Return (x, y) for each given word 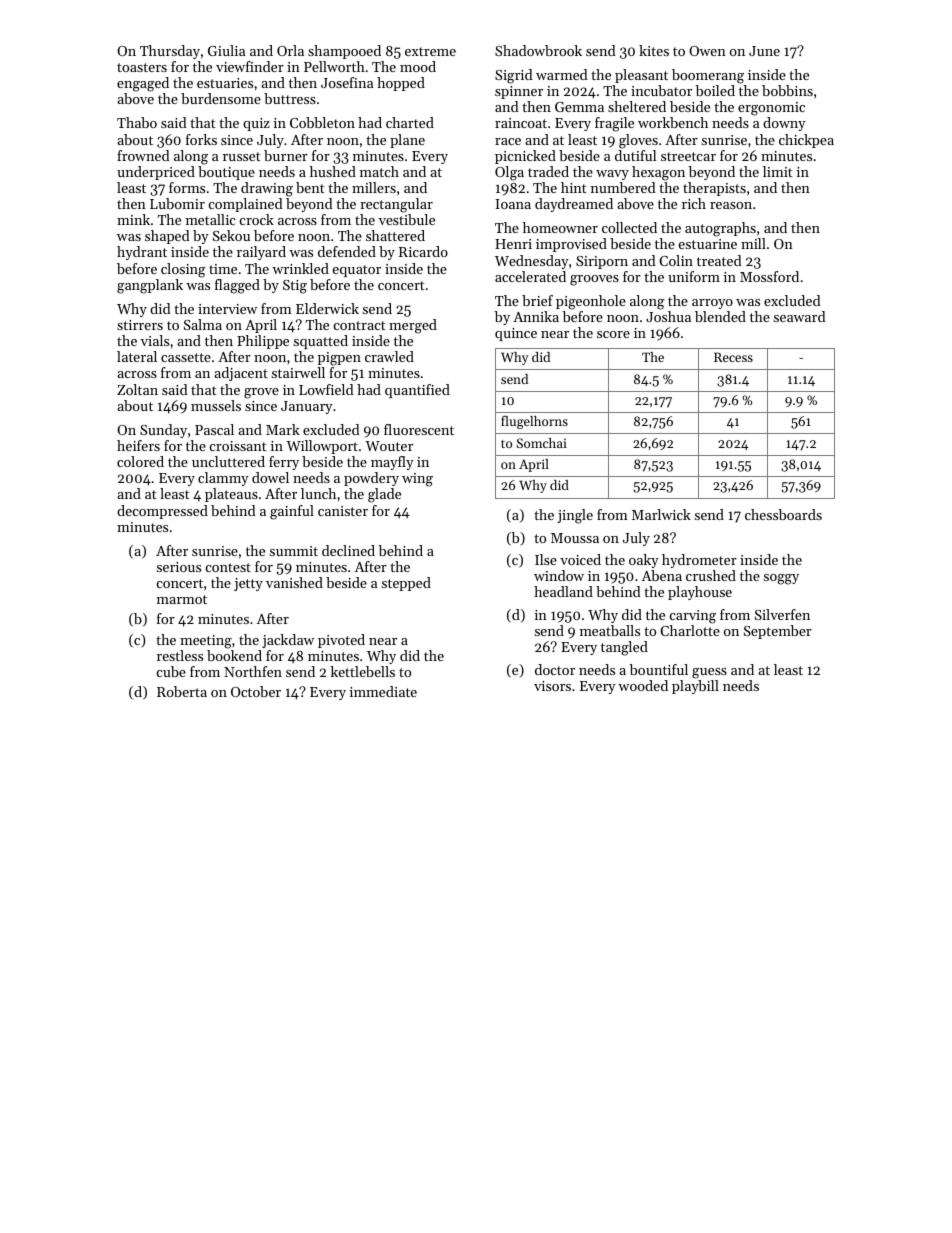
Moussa (575, 538)
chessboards (783, 514)
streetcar (688, 156)
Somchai (542, 443)
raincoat (521, 123)
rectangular (396, 205)
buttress (290, 98)
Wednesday (532, 262)
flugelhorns (534, 422)
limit (778, 171)
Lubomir (177, 203)
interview (227, 309)
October (256, 691)
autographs (720, 229)
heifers (138, 445)
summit (294, 551)
